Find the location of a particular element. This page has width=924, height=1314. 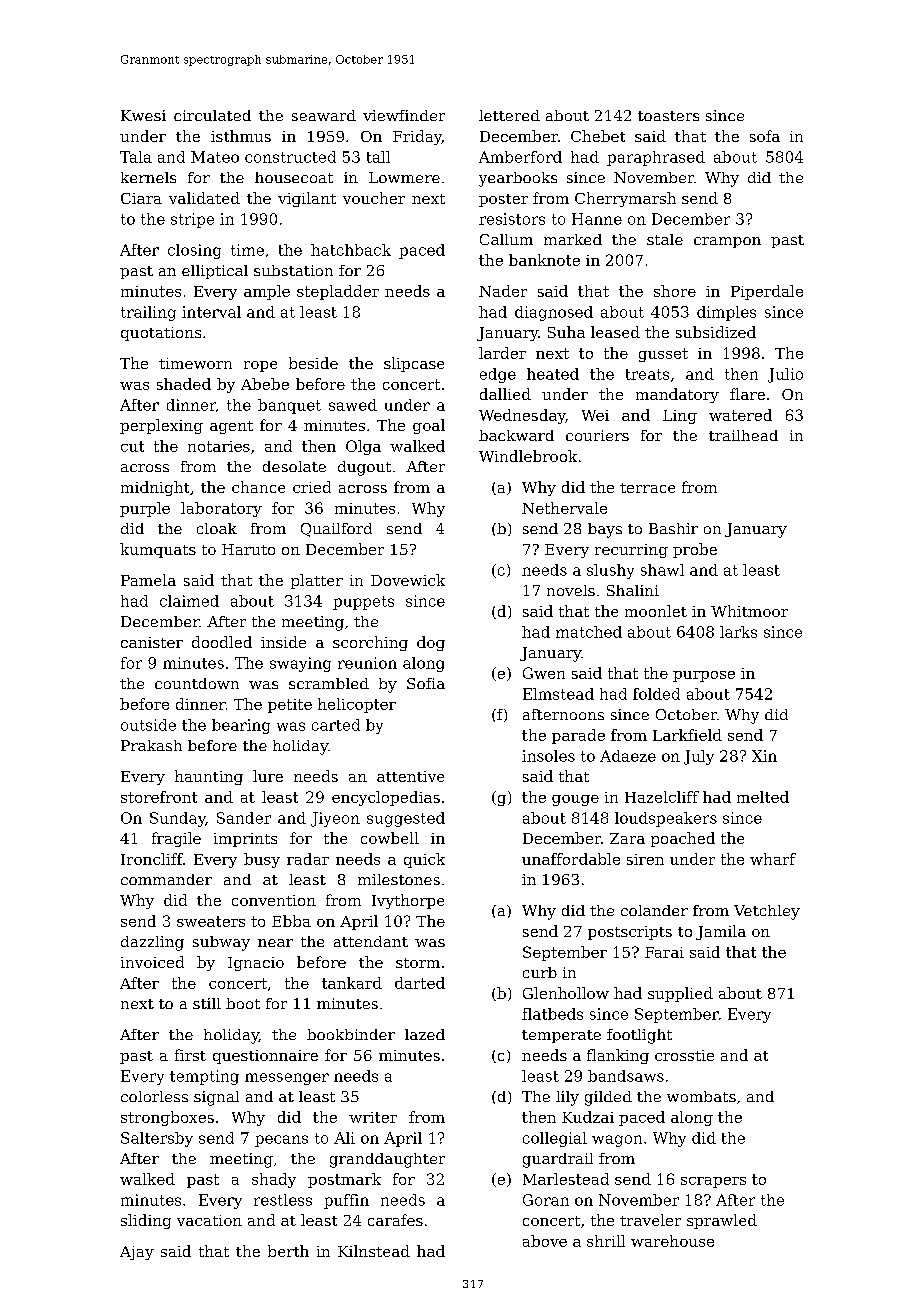

banquet is located at coordinates (289, 406).
